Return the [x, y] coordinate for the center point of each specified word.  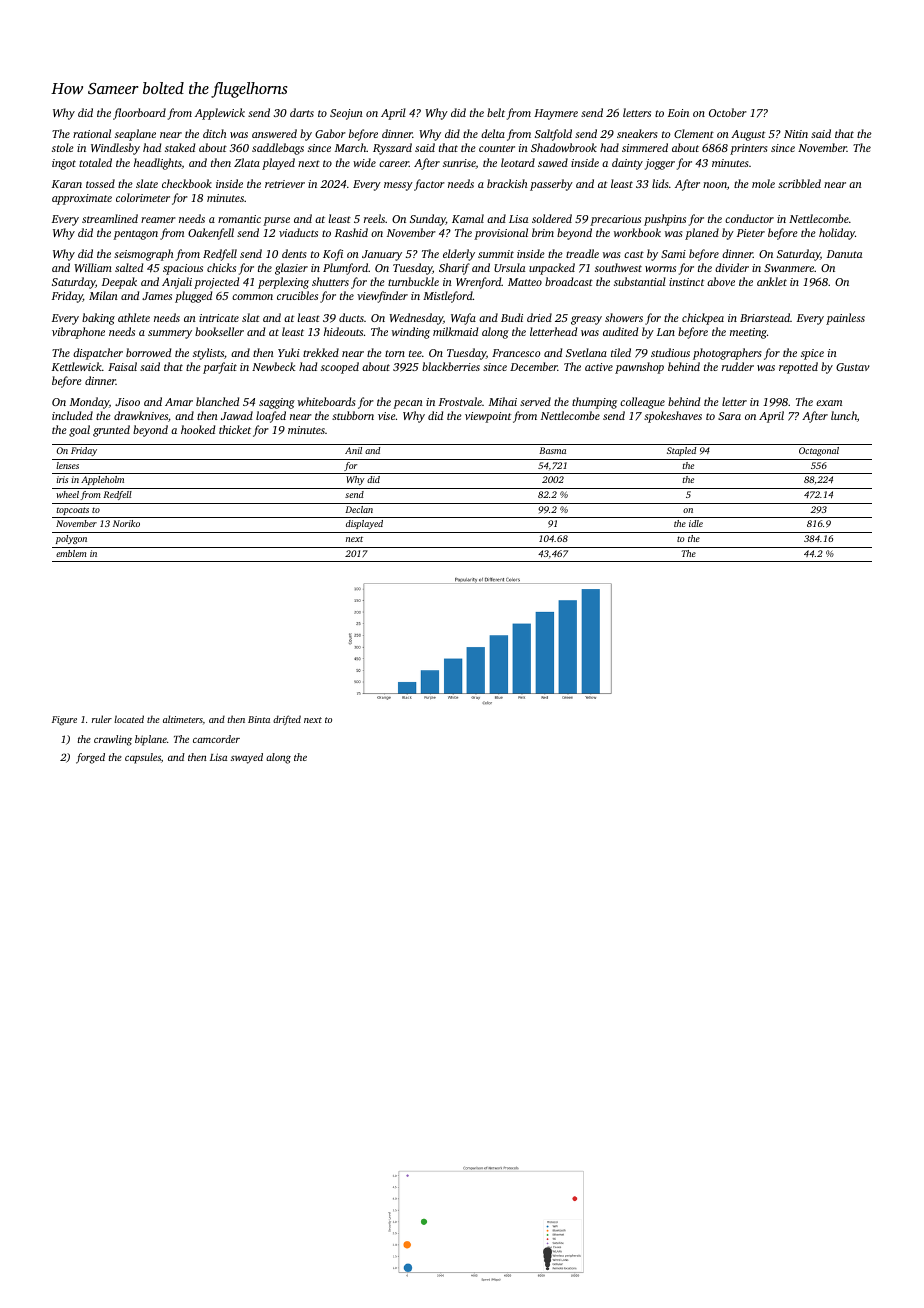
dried [539, 317]
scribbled [799, 183]
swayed [247, 758]
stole [63, 147]
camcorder [216, 739]
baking [98, 319]
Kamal [468, 218]
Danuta [844, 254]
